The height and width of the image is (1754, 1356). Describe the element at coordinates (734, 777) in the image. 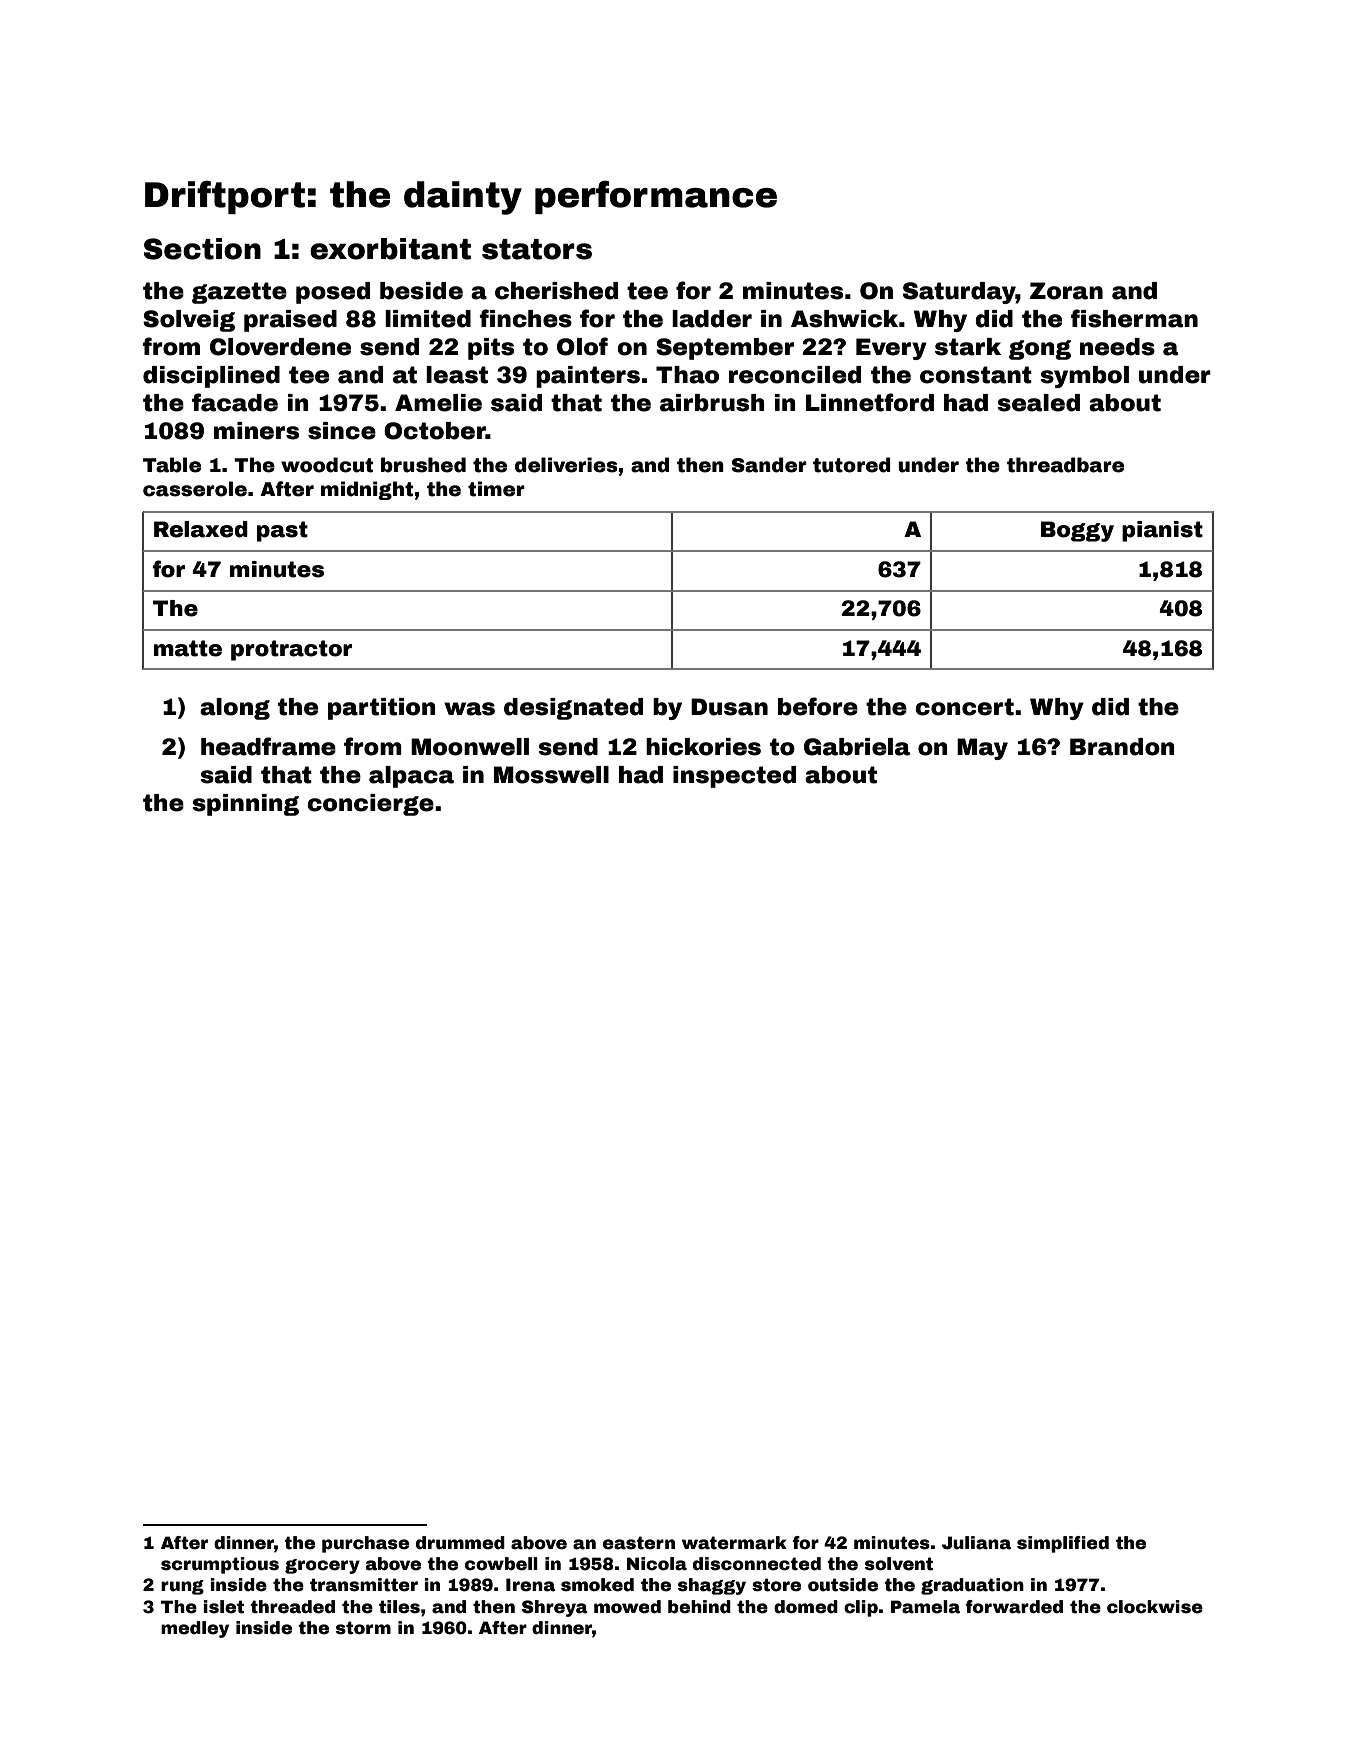

I see `inspected` at that location.
